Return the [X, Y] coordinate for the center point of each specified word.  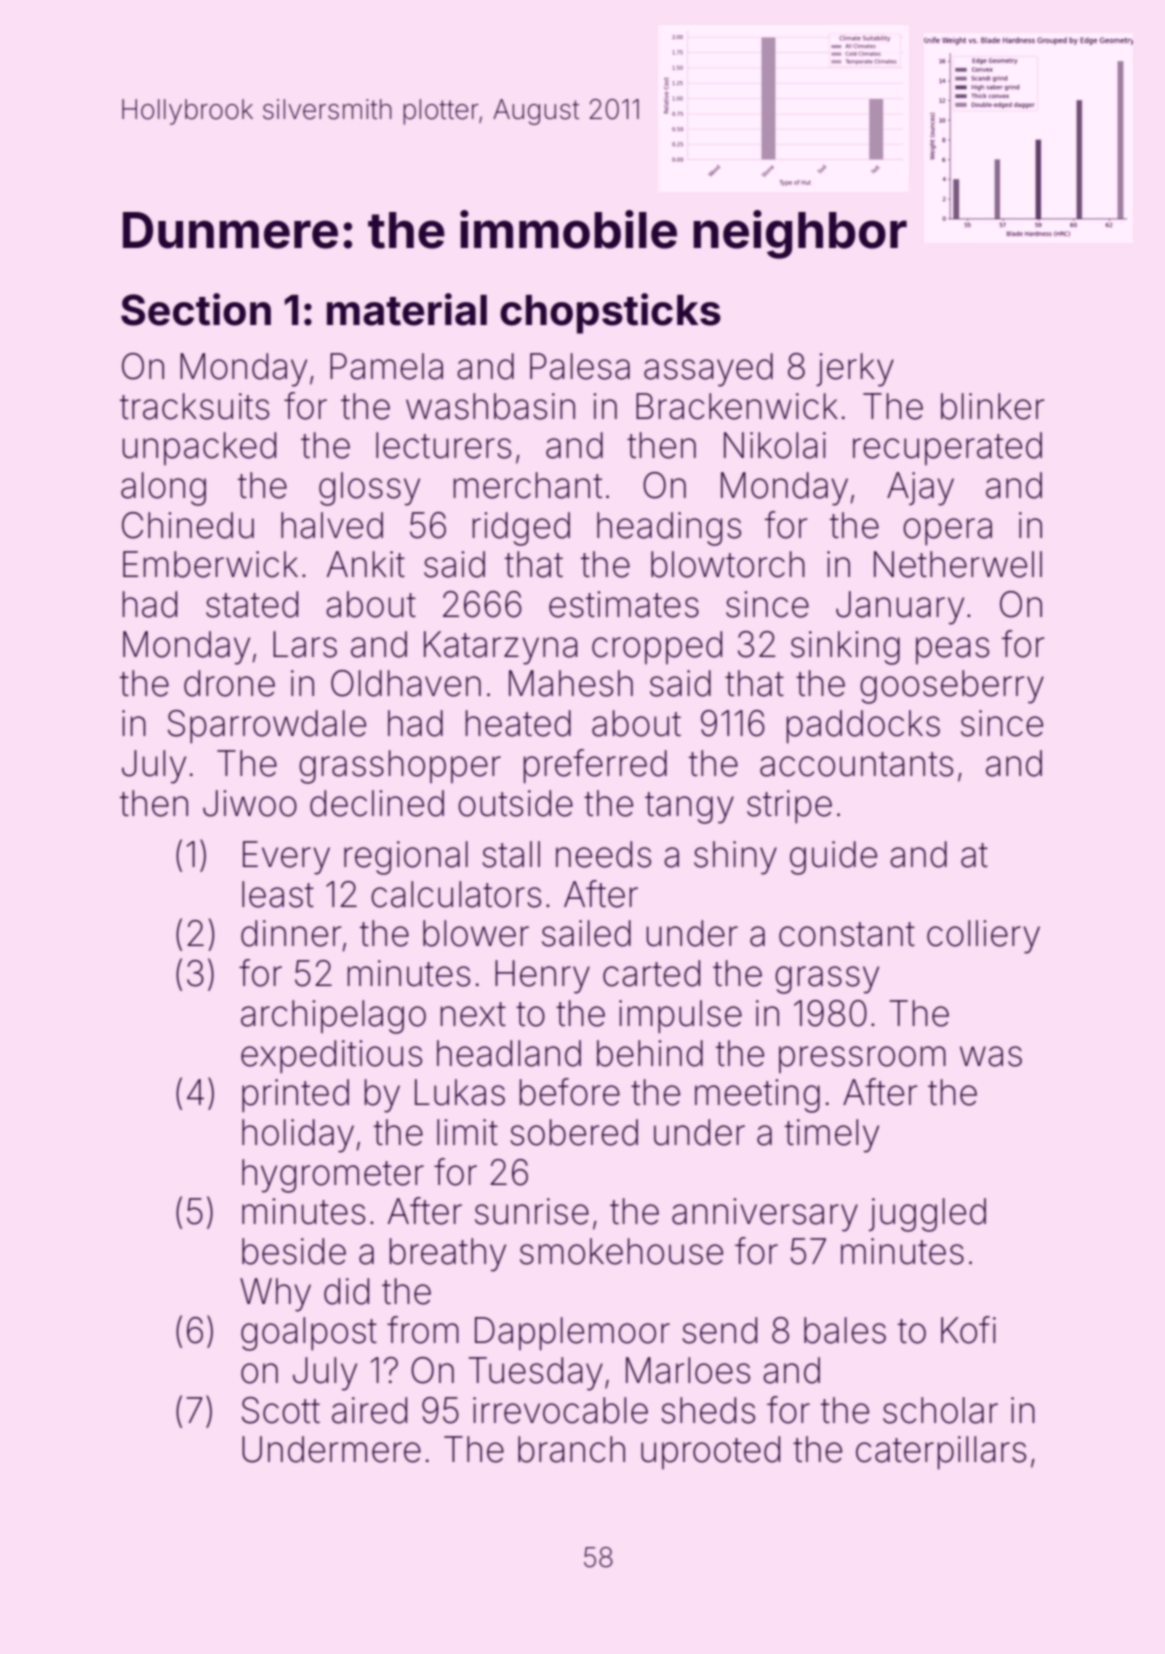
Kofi [968, 1330]
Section [196, 309]
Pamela [386, 366]
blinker [993, 406]
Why [275, 1295]
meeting [757, 1096]
